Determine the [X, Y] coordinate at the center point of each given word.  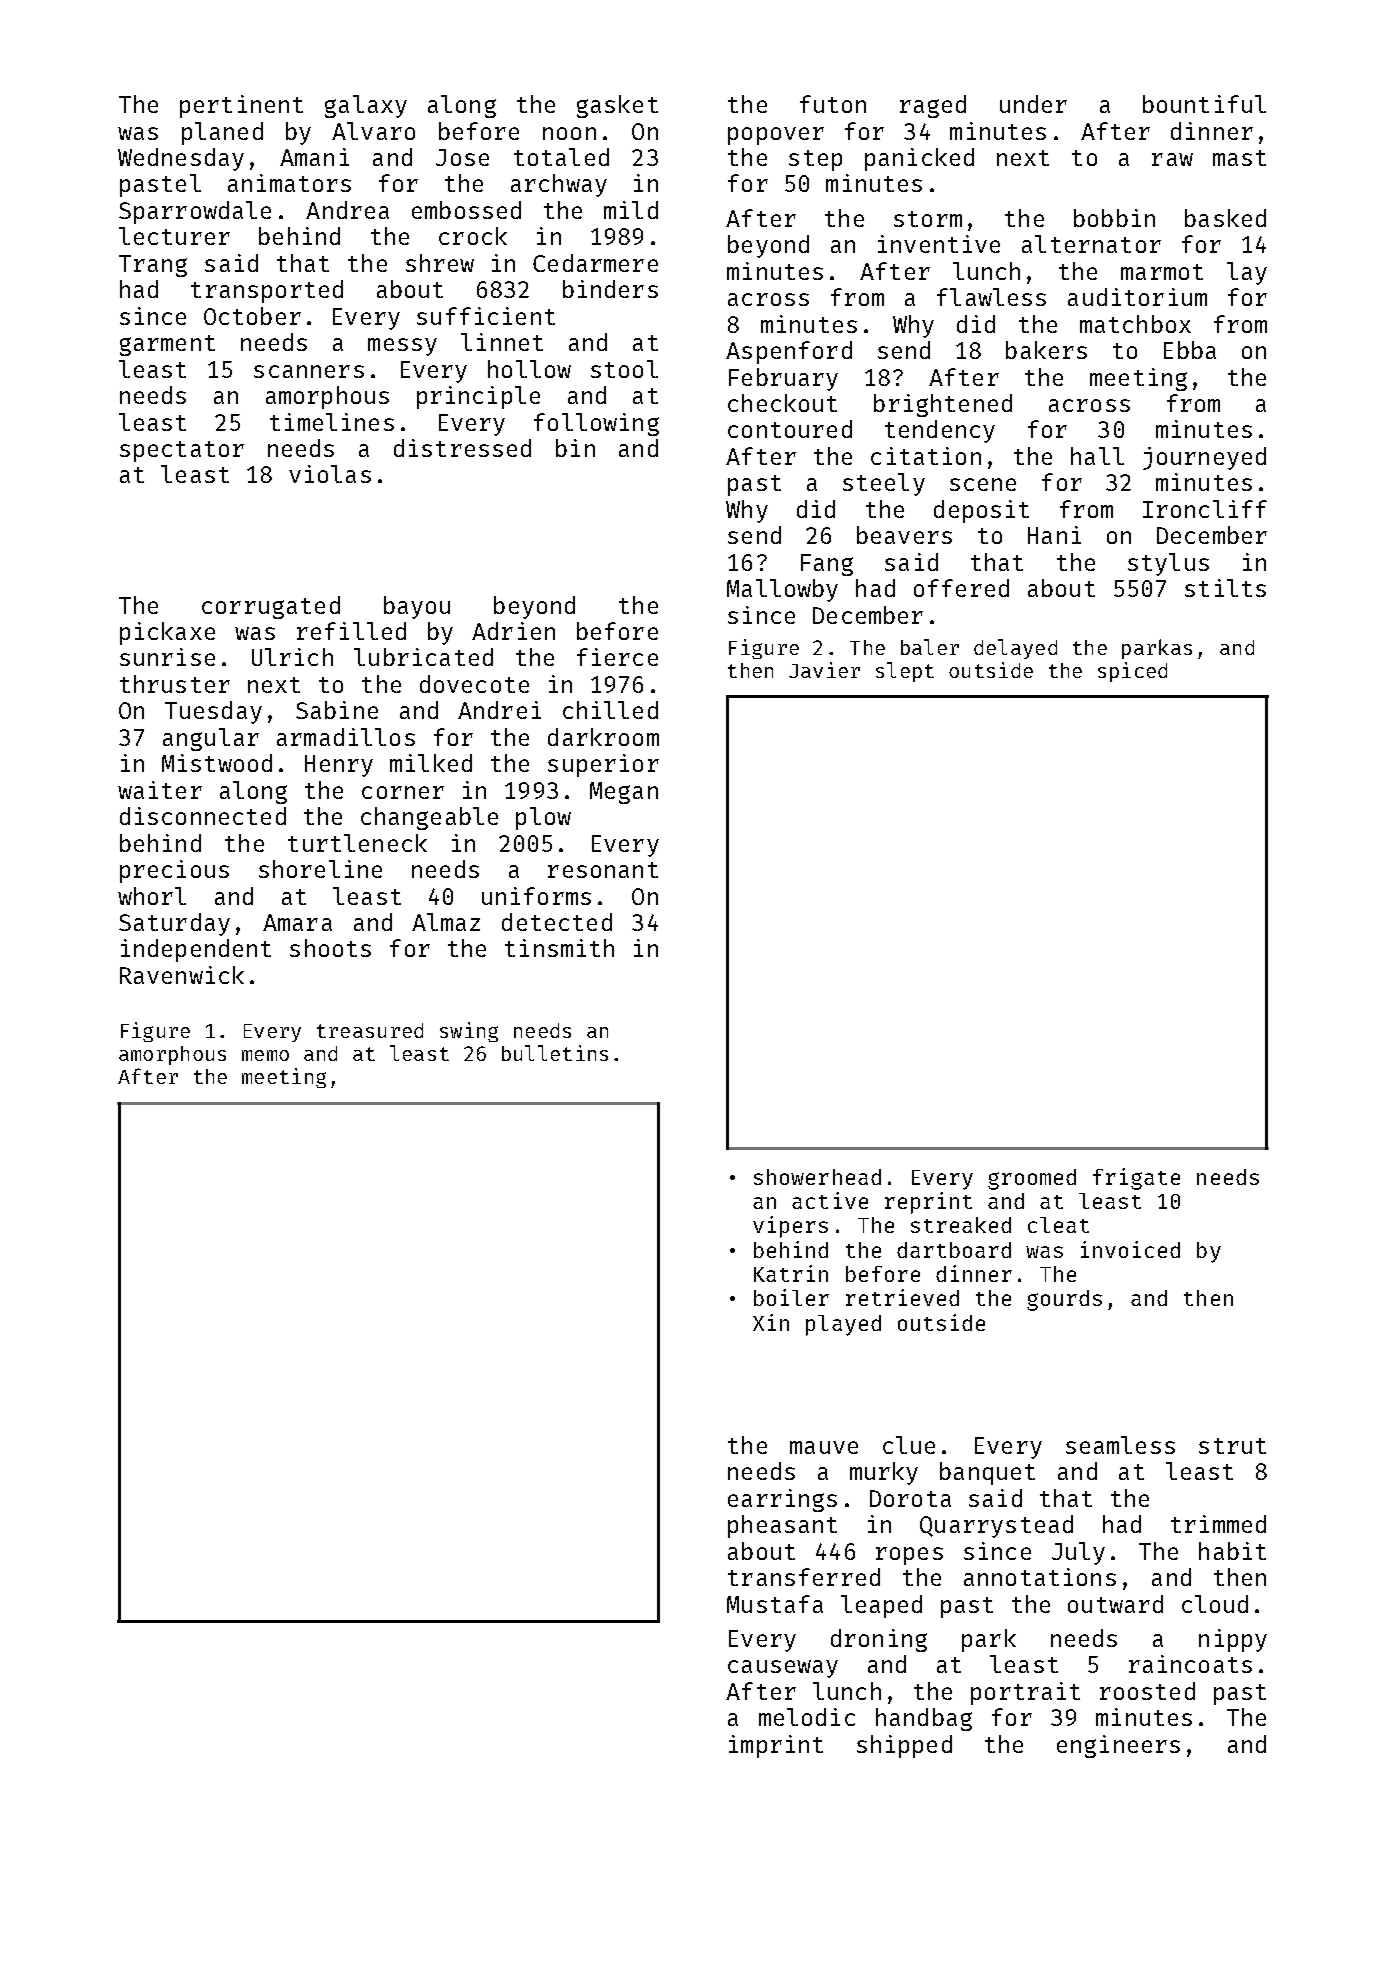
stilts [1225, 588]
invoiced [1130, 1249]
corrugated [271, 607]
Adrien [513, 631]
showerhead [817, 1177]
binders [610, 289]
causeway [783, 1669]
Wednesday [181, 159]
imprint [776, 1746]
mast [1239, 158]
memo [265, 1055]
